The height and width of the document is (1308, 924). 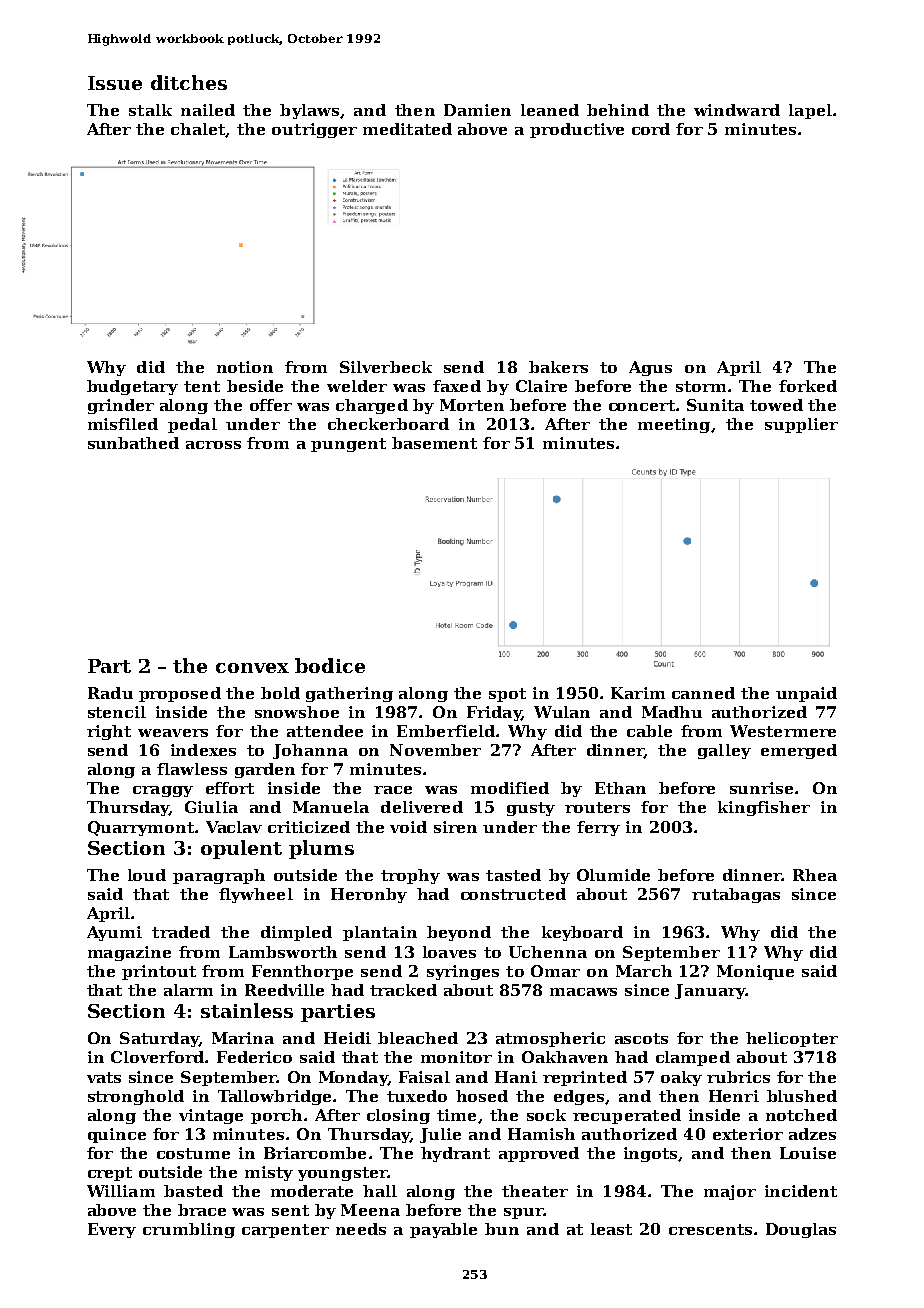 I want to click on Quarrymont, so click(x=141, y=828).
